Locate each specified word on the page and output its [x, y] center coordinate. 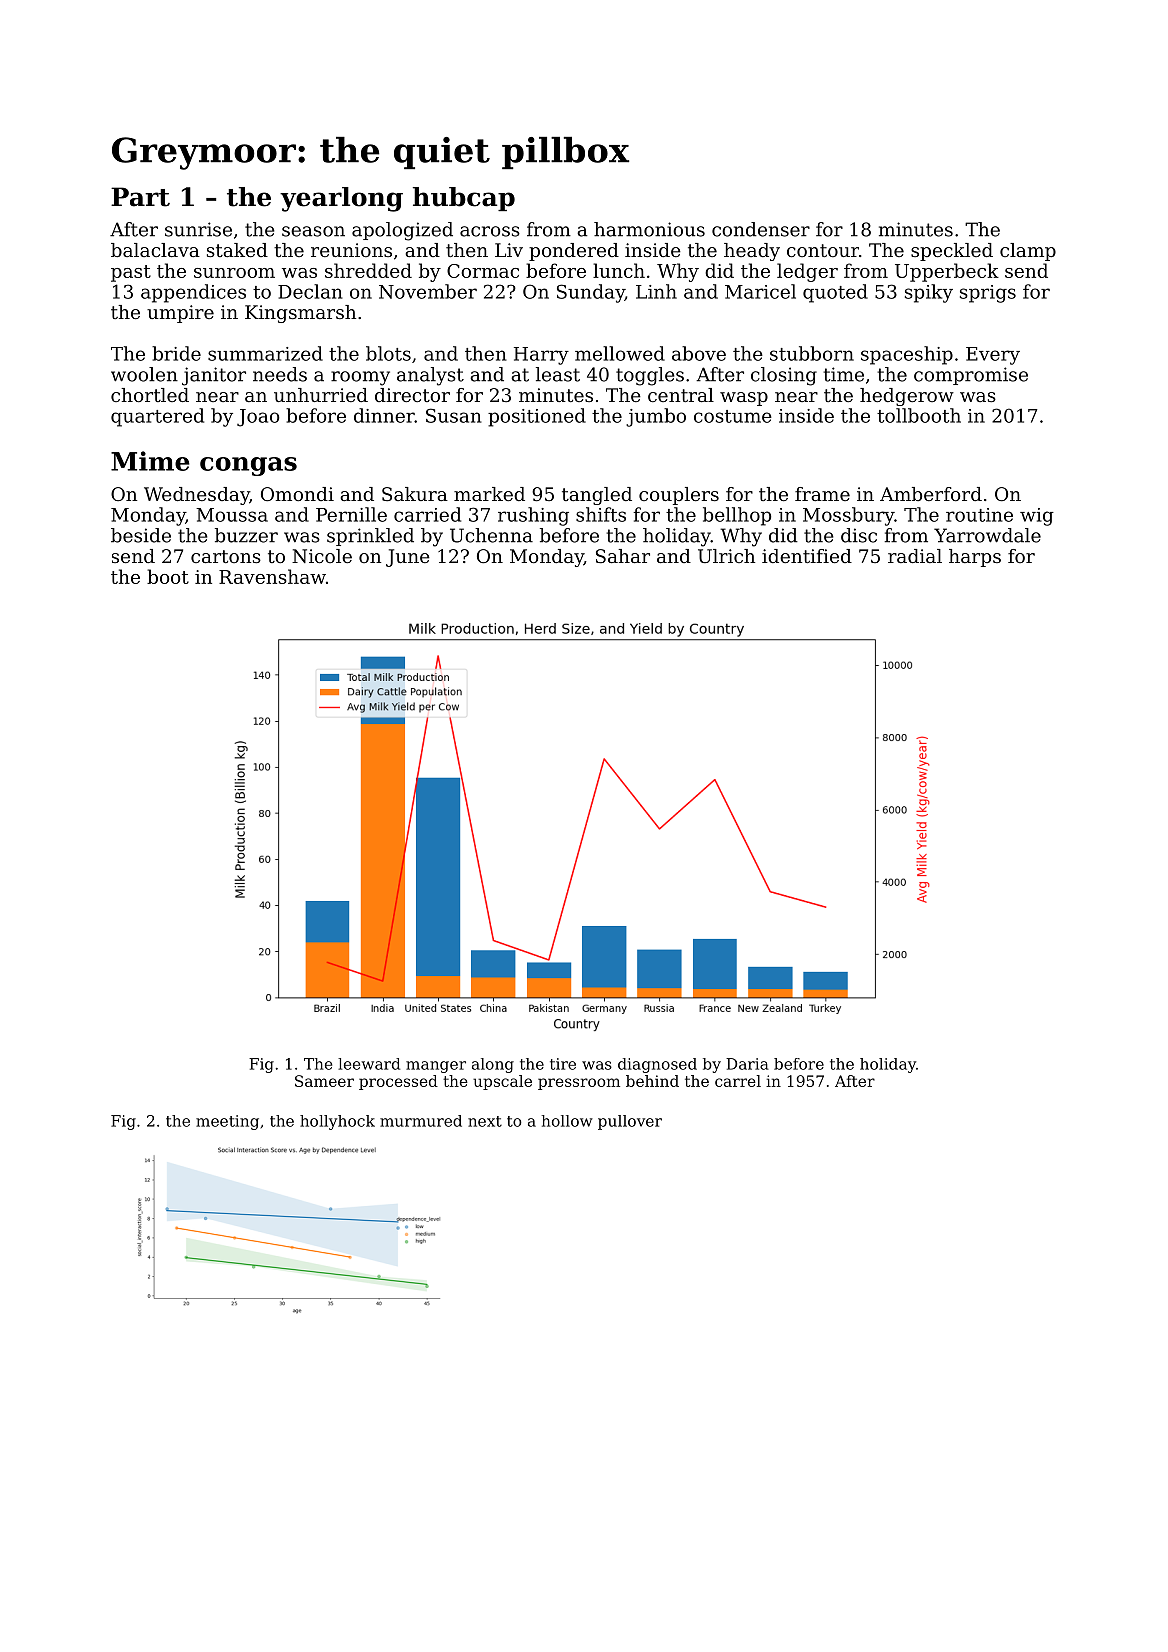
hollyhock [337, 1122]
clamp [1028, 252]
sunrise [198, 229]
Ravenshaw [272, 576]
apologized [402, 231]
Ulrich [726, 556]
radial [915, 556]
